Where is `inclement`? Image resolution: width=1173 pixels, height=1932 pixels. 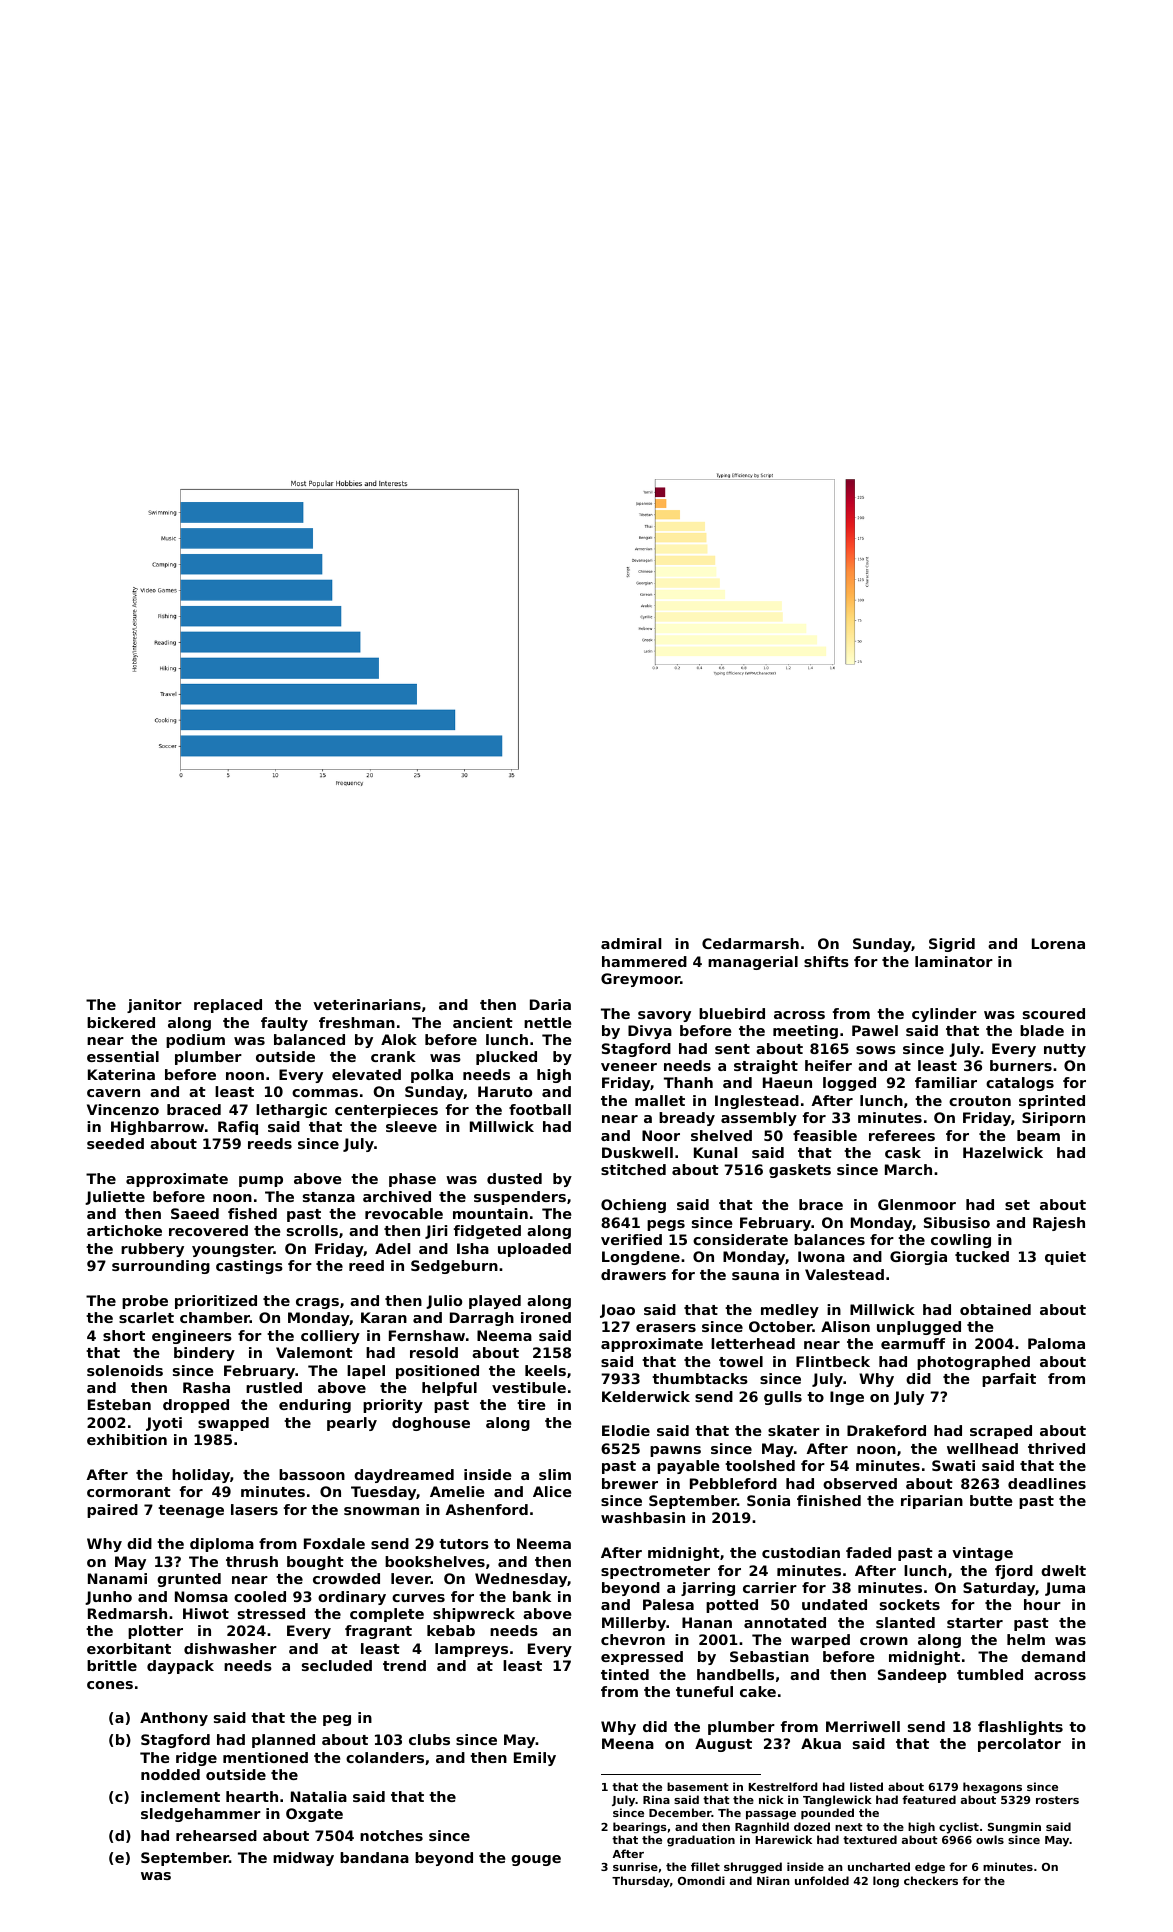
inclement is located at coordinates (180, 1796).
